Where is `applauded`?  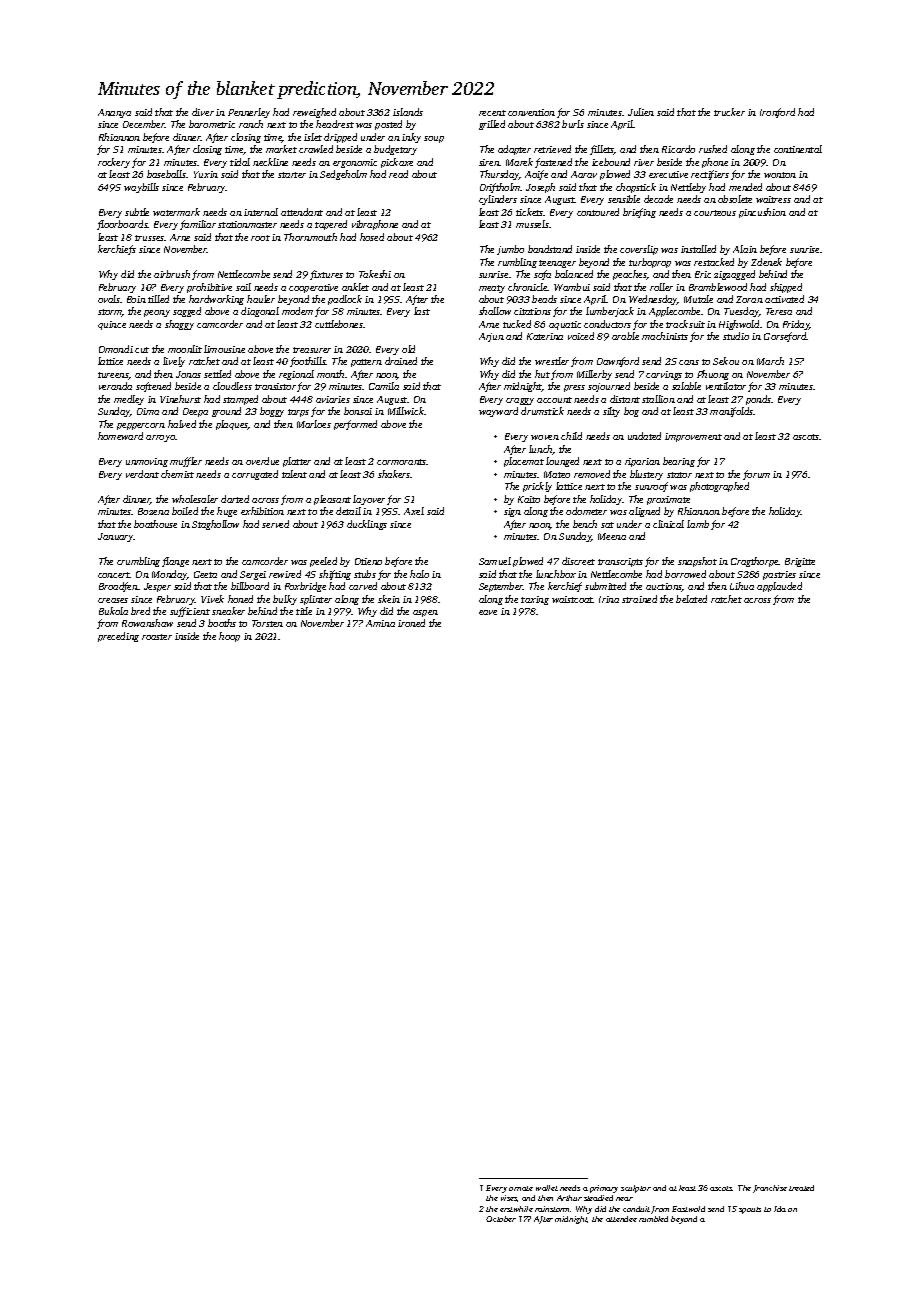
applauded is located at coordinates (779, 587).
